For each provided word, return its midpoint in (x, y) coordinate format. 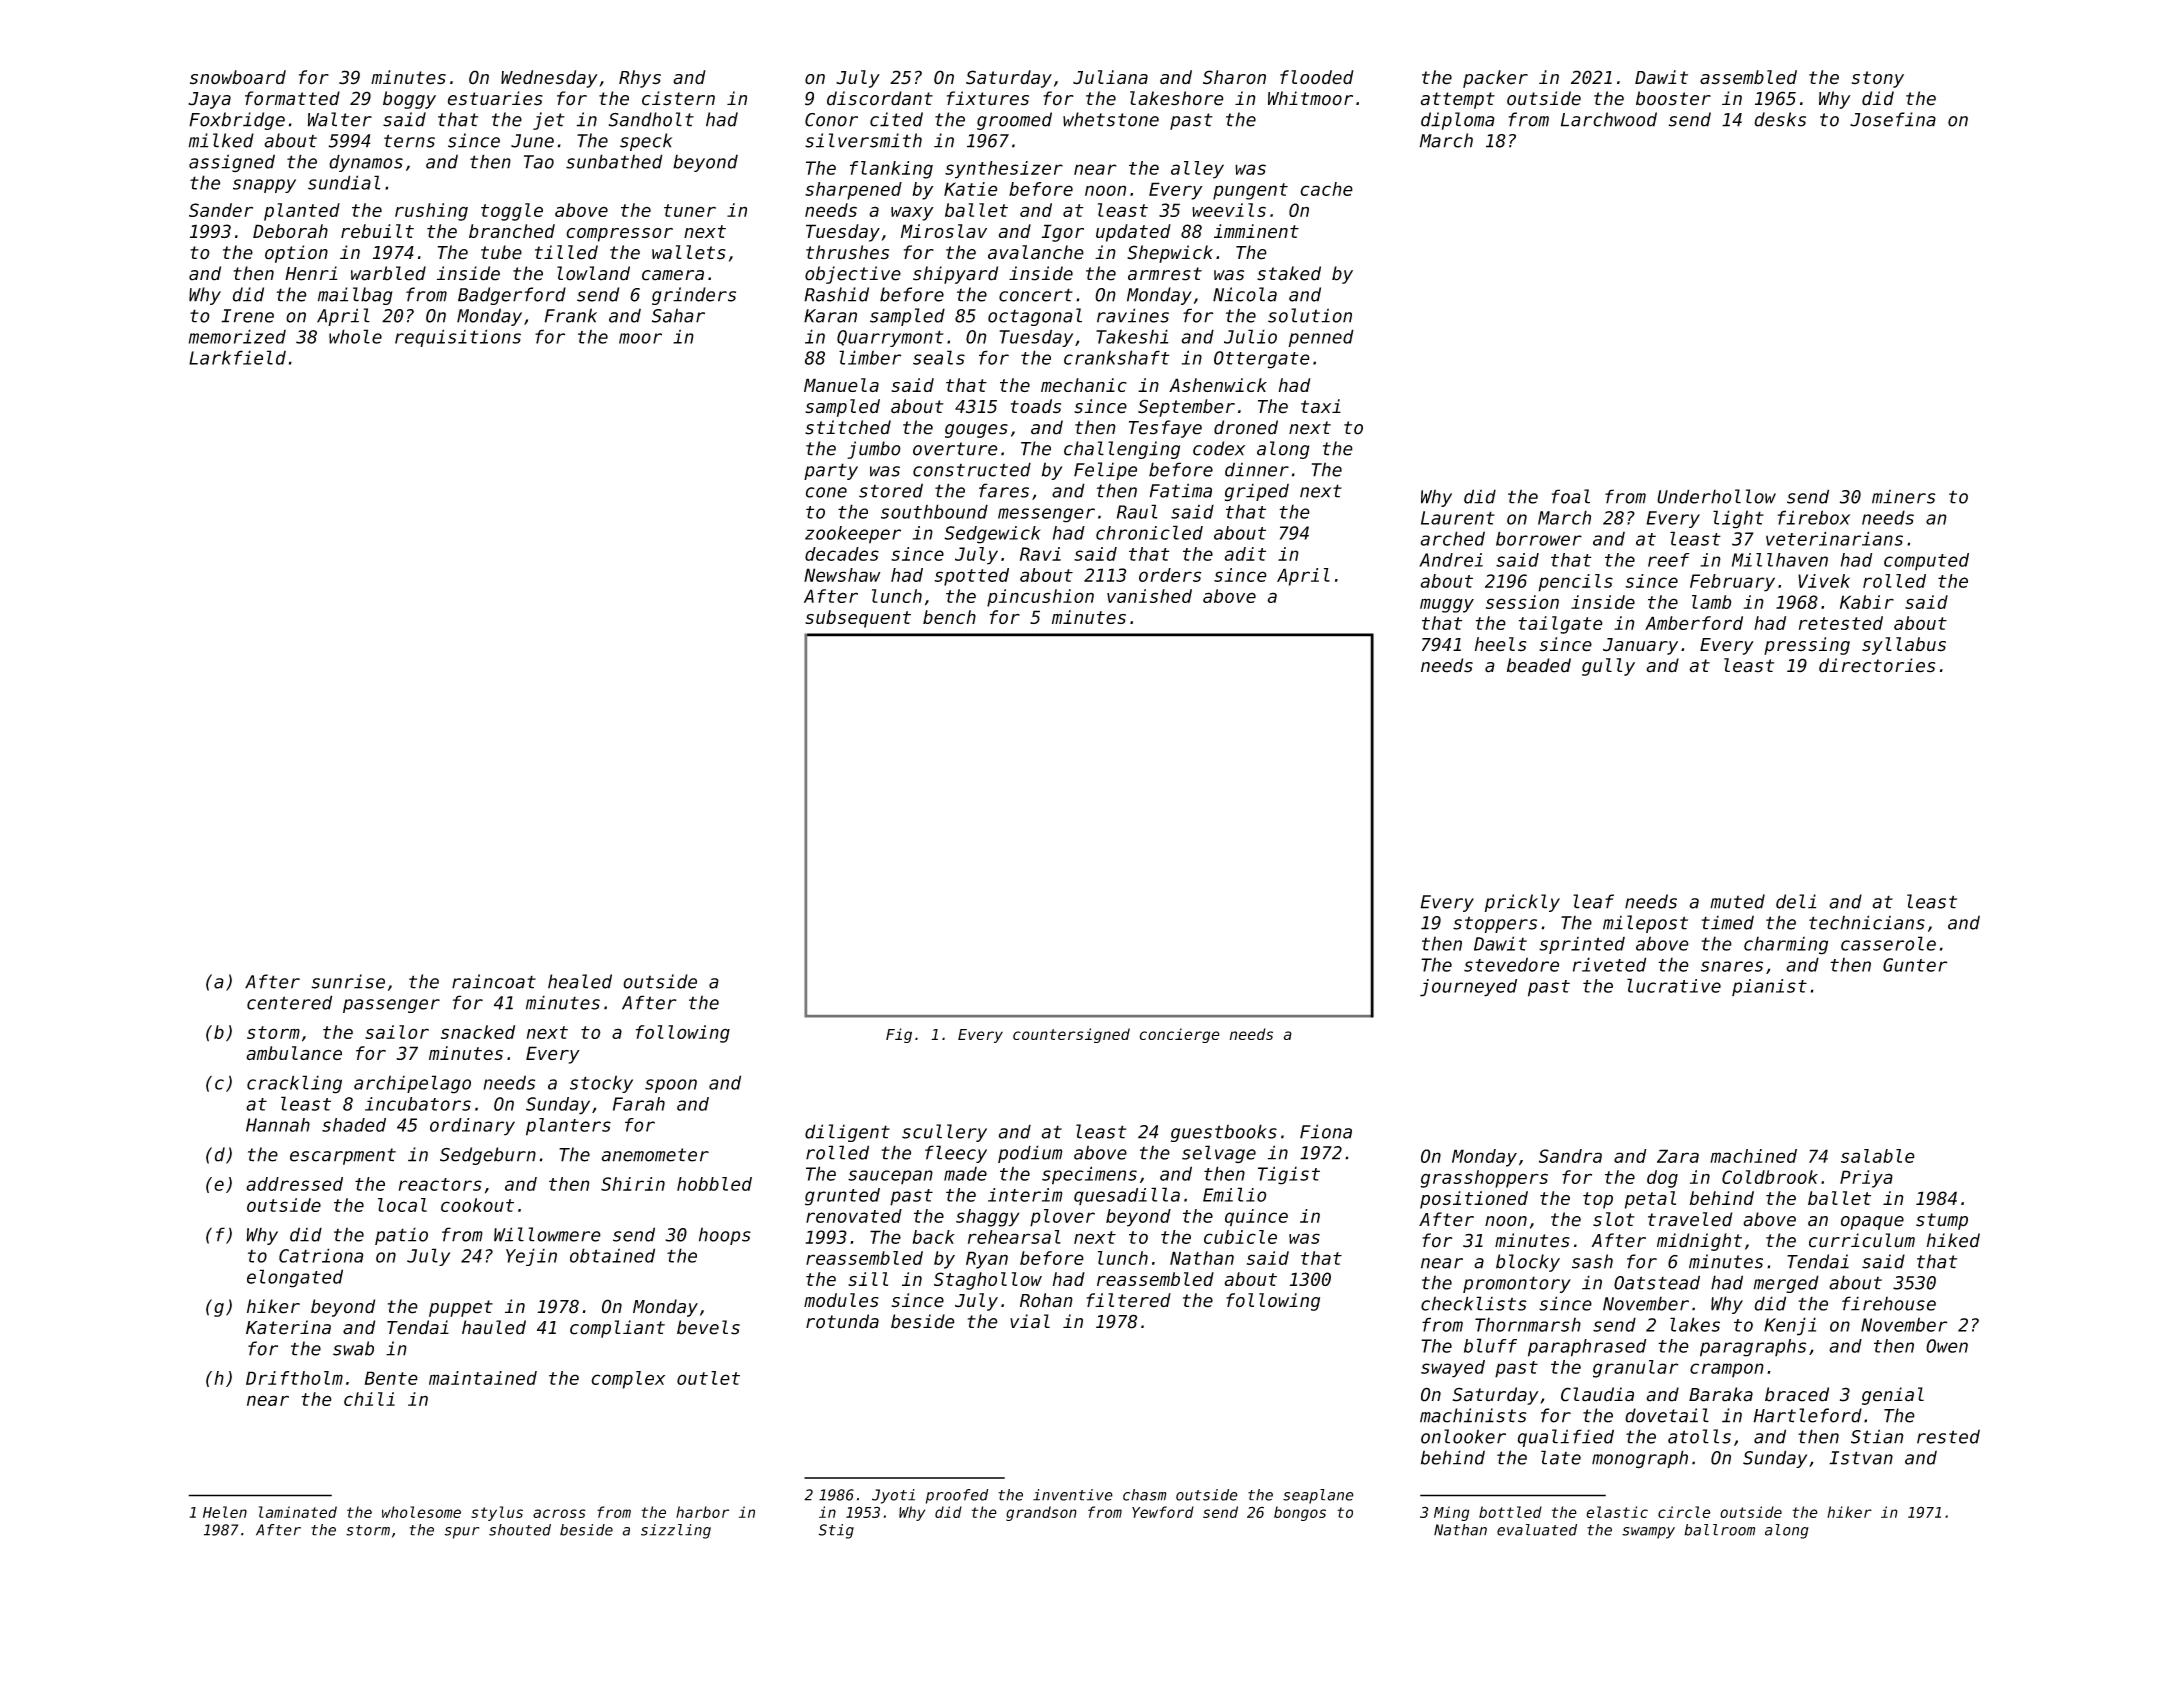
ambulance (294, 1053)
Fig (899, 1035)
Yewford (1163, 1512)
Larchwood (1609, 119)
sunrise (348, 981)
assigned (232, 163)
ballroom (1720, 1530)
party (831, 471)
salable (1878, 1156)
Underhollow (1716, 496)
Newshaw (842, 575)
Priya (1866, 1179)
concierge (1179, 1035)
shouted (520, 1530)
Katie (971, 189)
